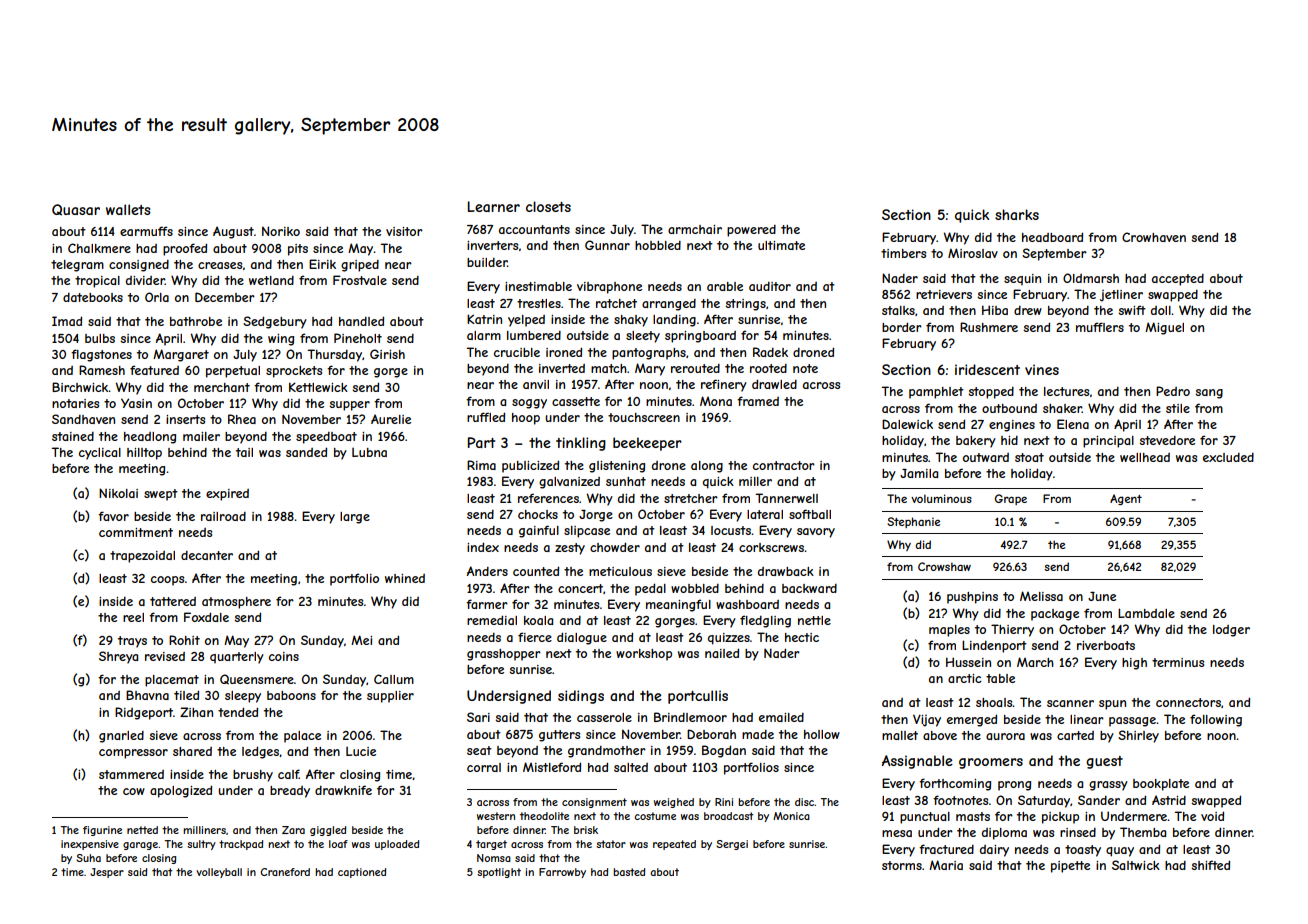 Image resolution: width=1308 pixels, height=924 pixels. What do you see at coordinates (118, 657) in the page?
I see `Shreya` at bounding box center [118, 657].
